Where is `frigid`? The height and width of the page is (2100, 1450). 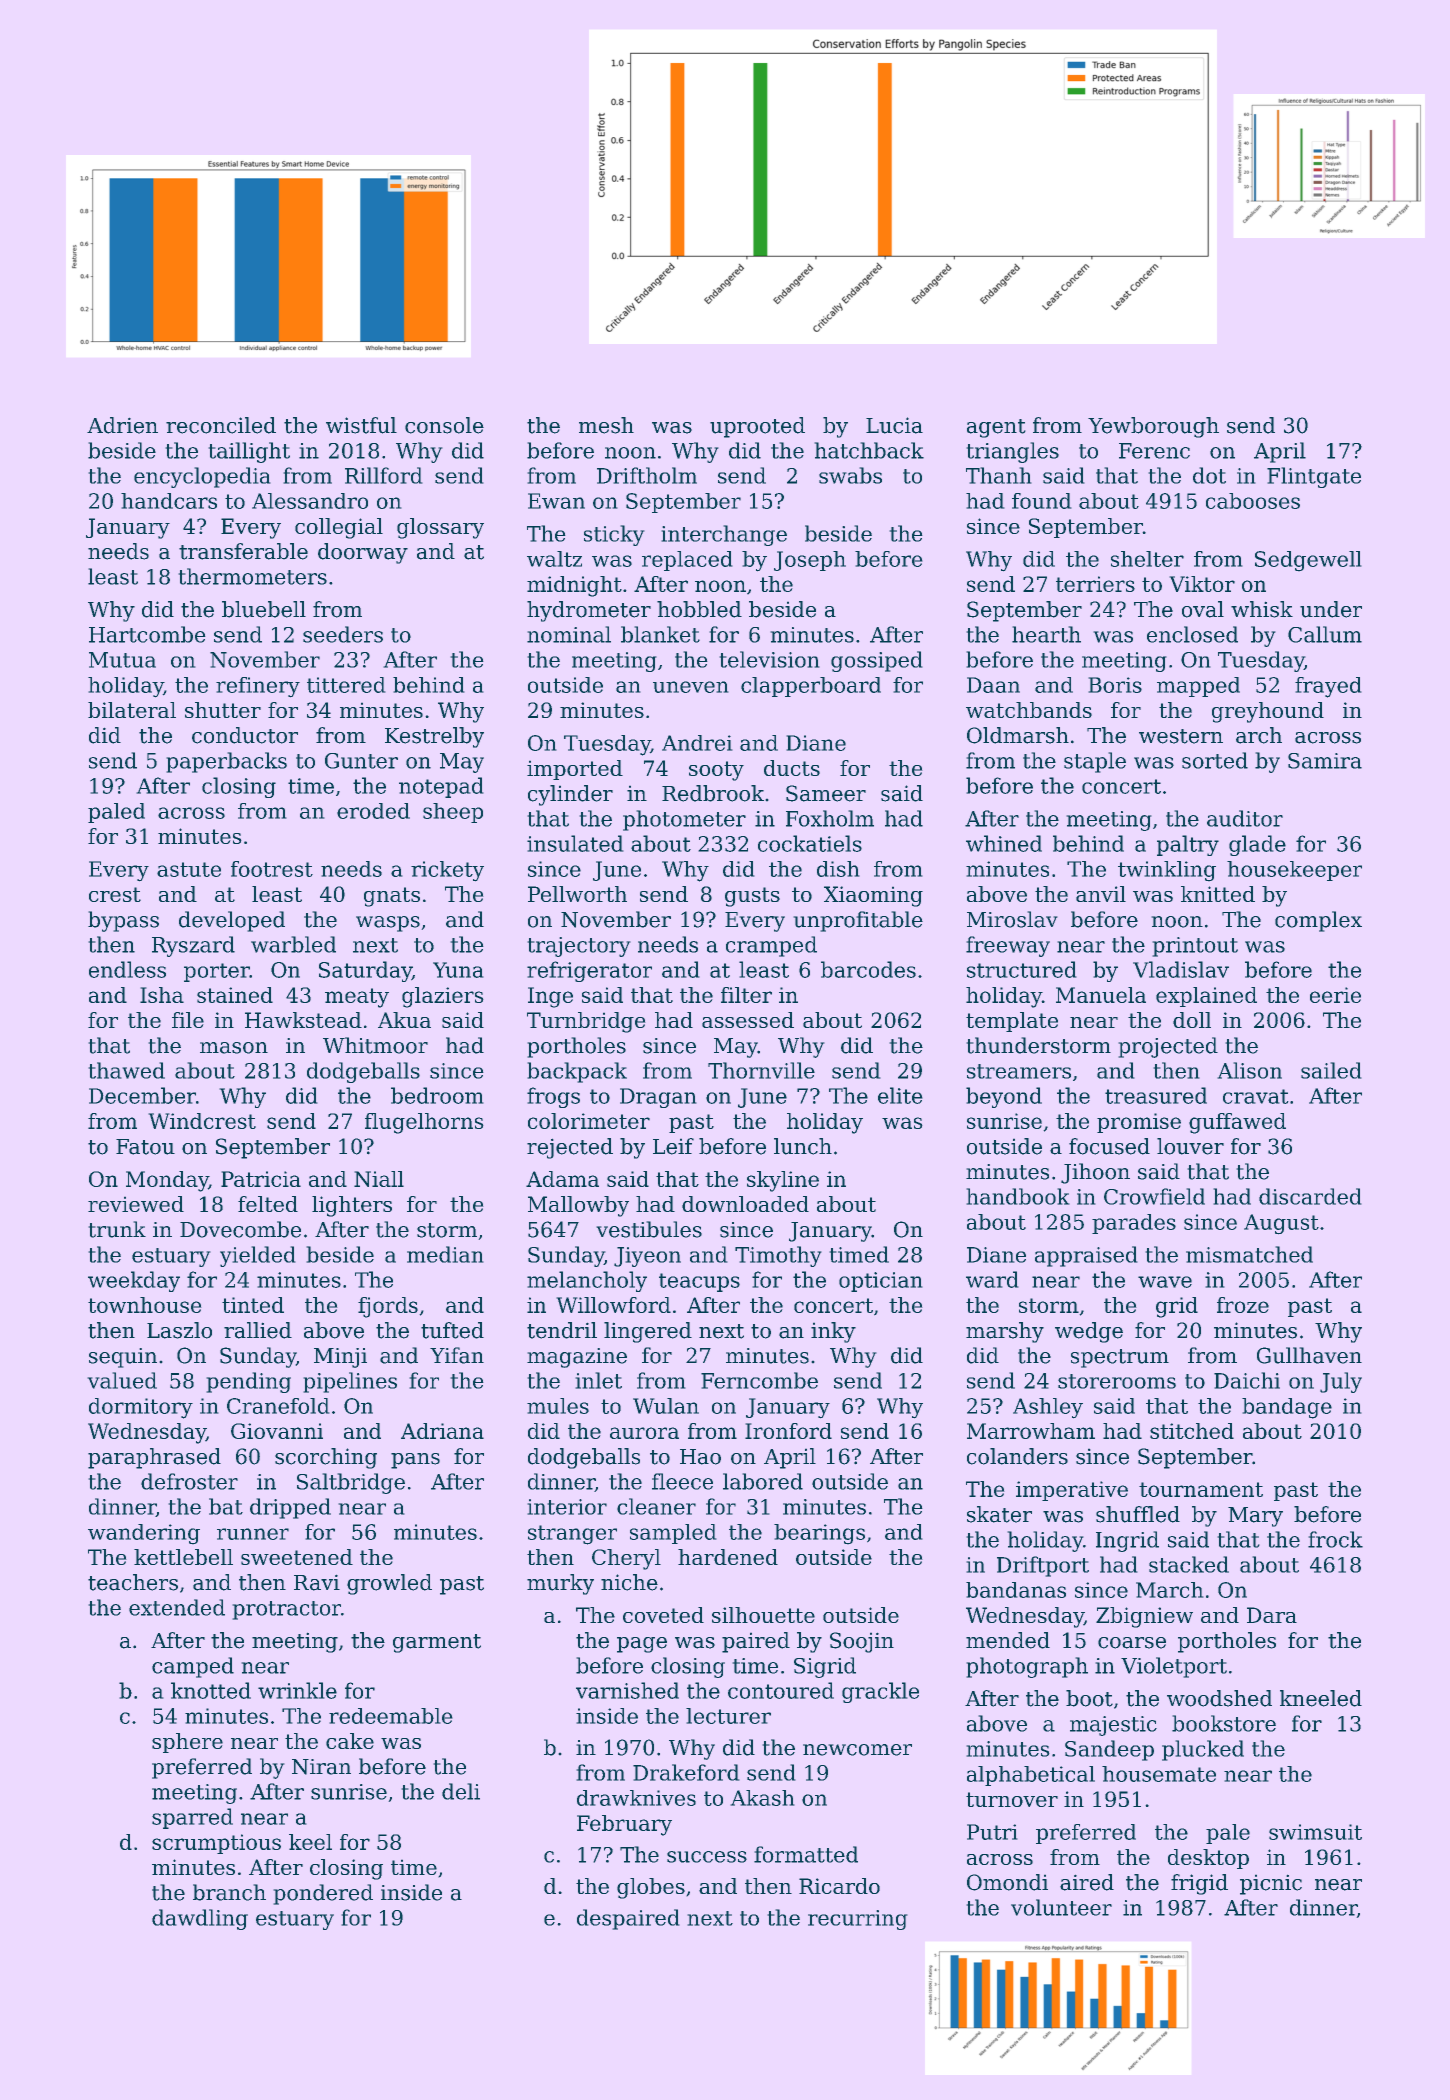 frigid is located at coordinates (1199, 1884).
